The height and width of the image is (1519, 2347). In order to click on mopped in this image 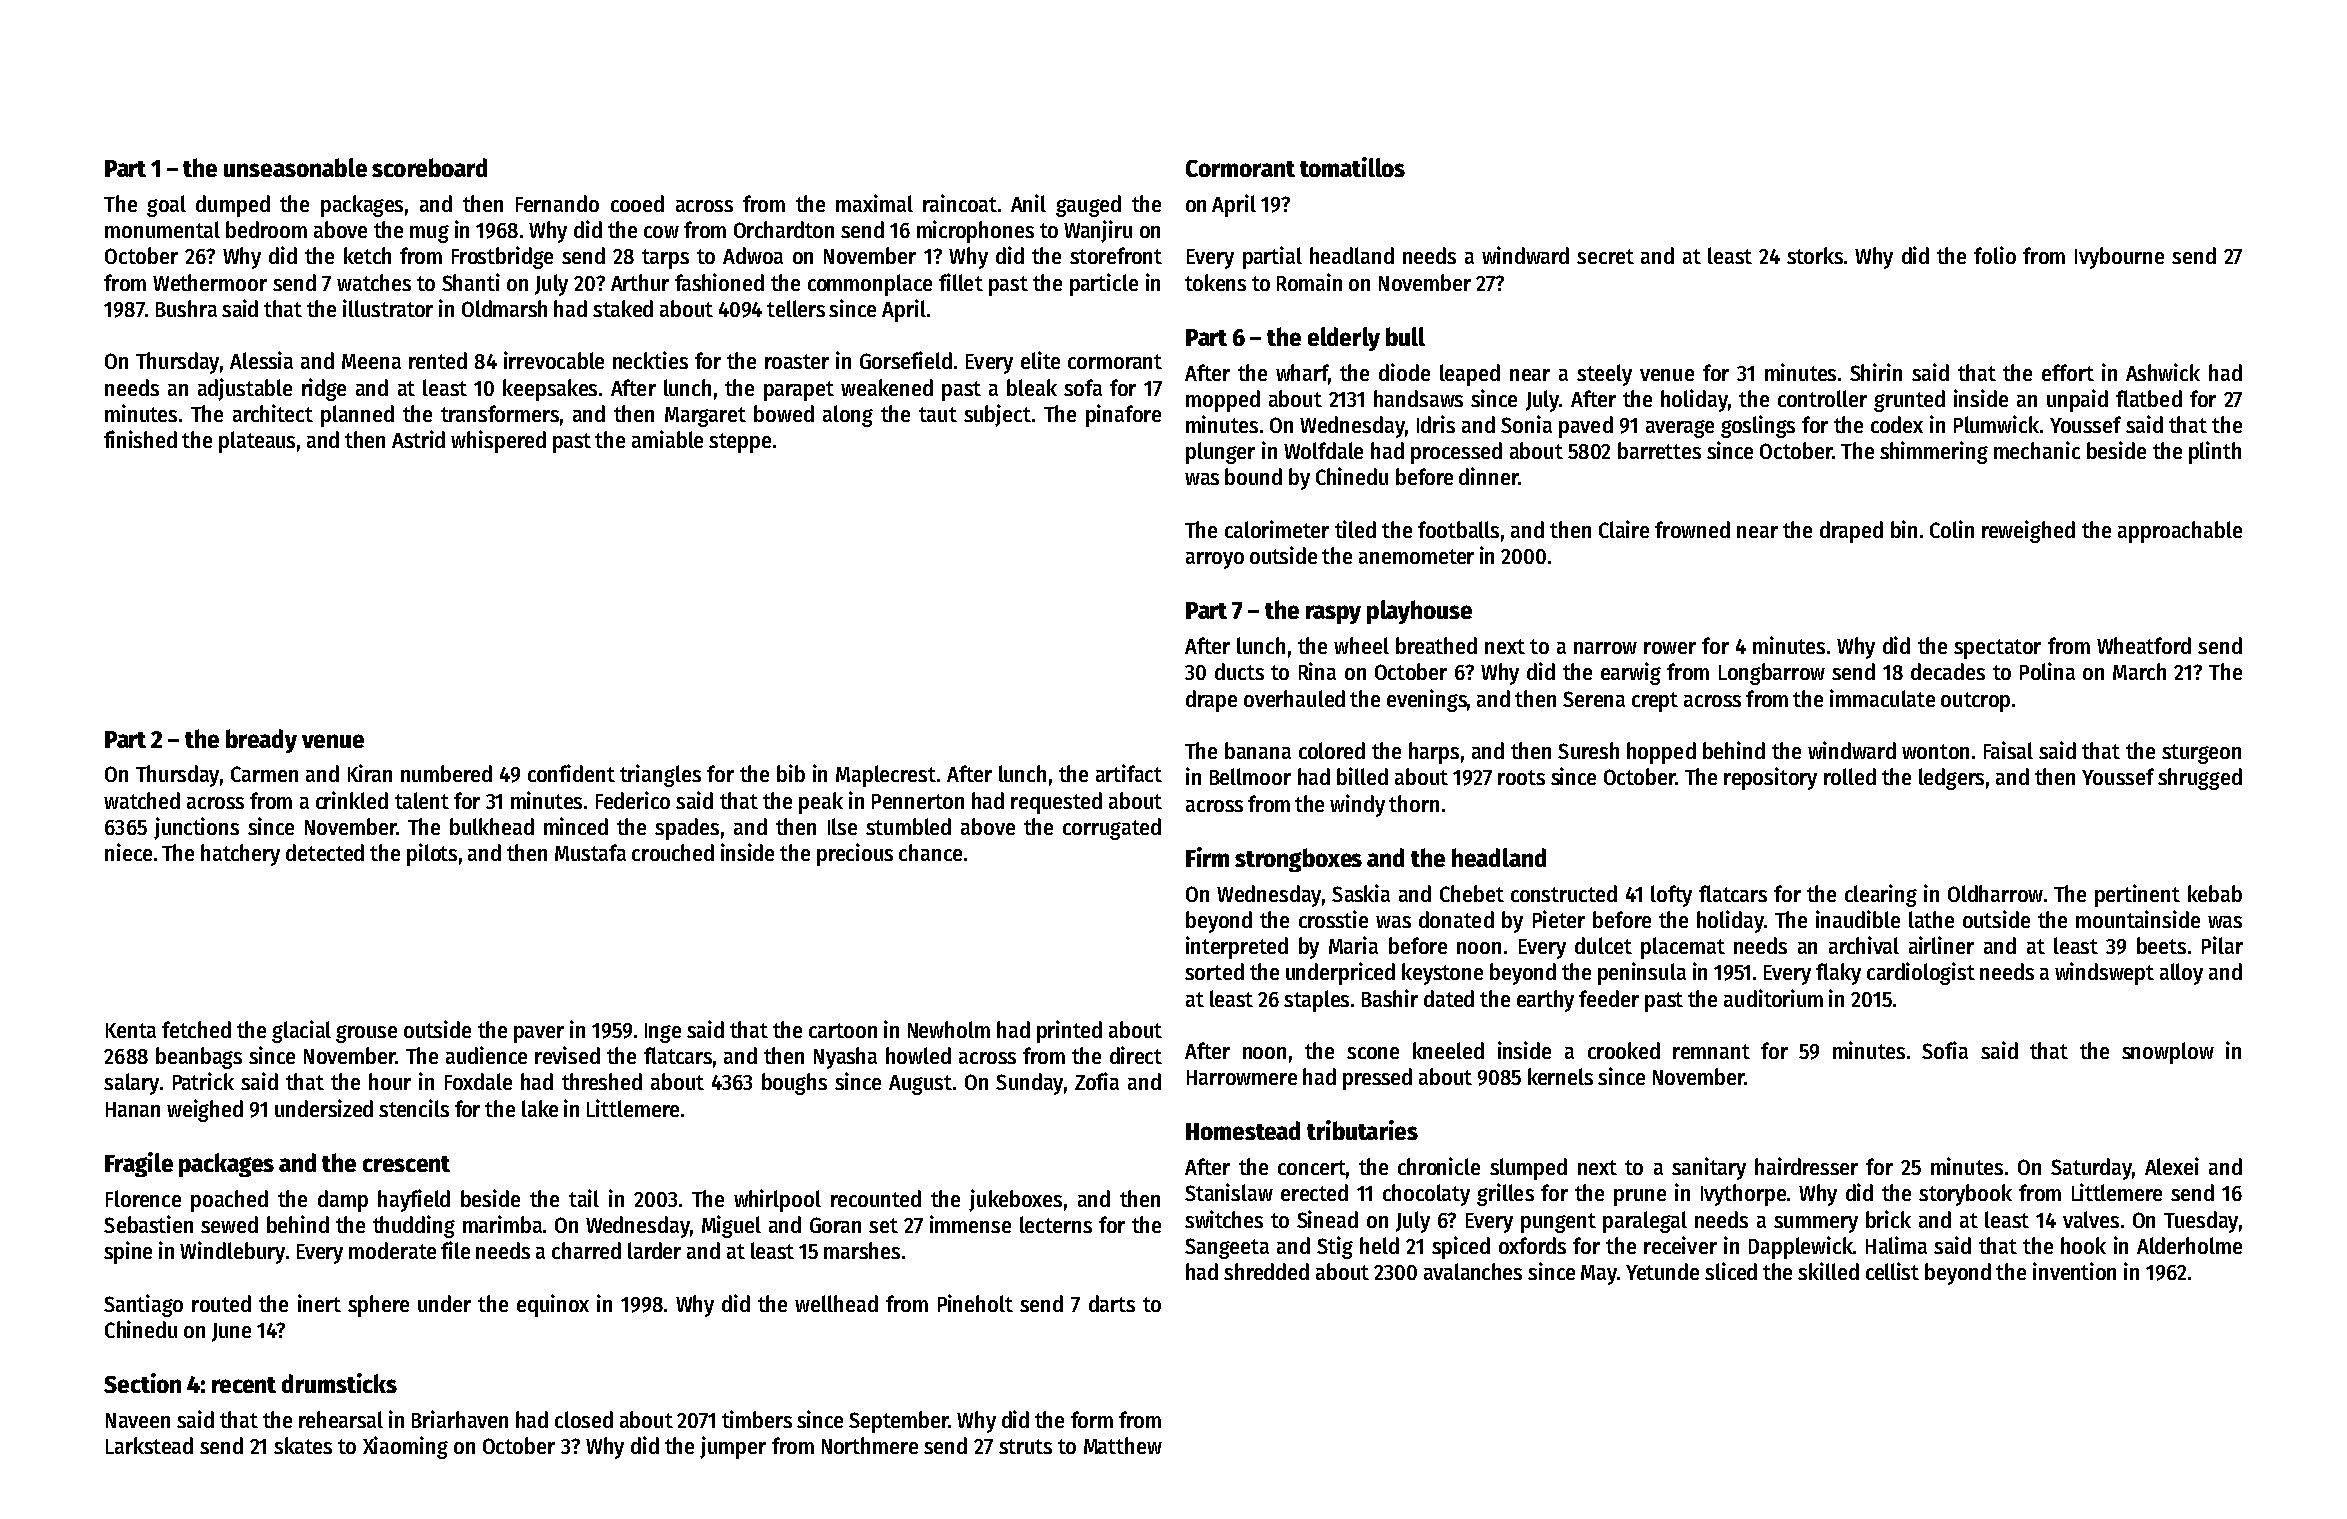, I will do `click(1223, 401)`.
